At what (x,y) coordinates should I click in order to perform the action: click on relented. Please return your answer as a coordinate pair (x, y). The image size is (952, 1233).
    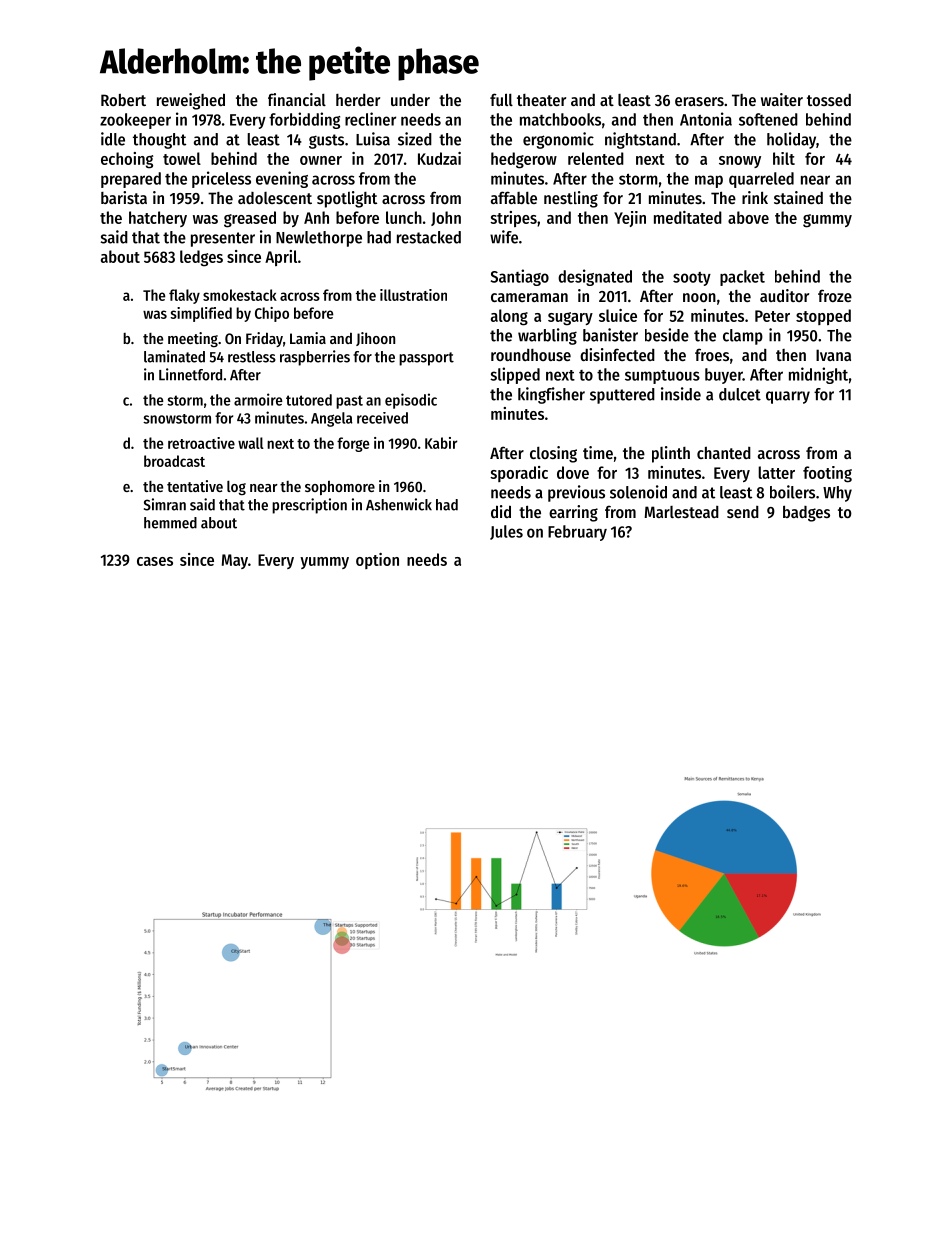
    Looking at the image, I should click on (596, 158).
